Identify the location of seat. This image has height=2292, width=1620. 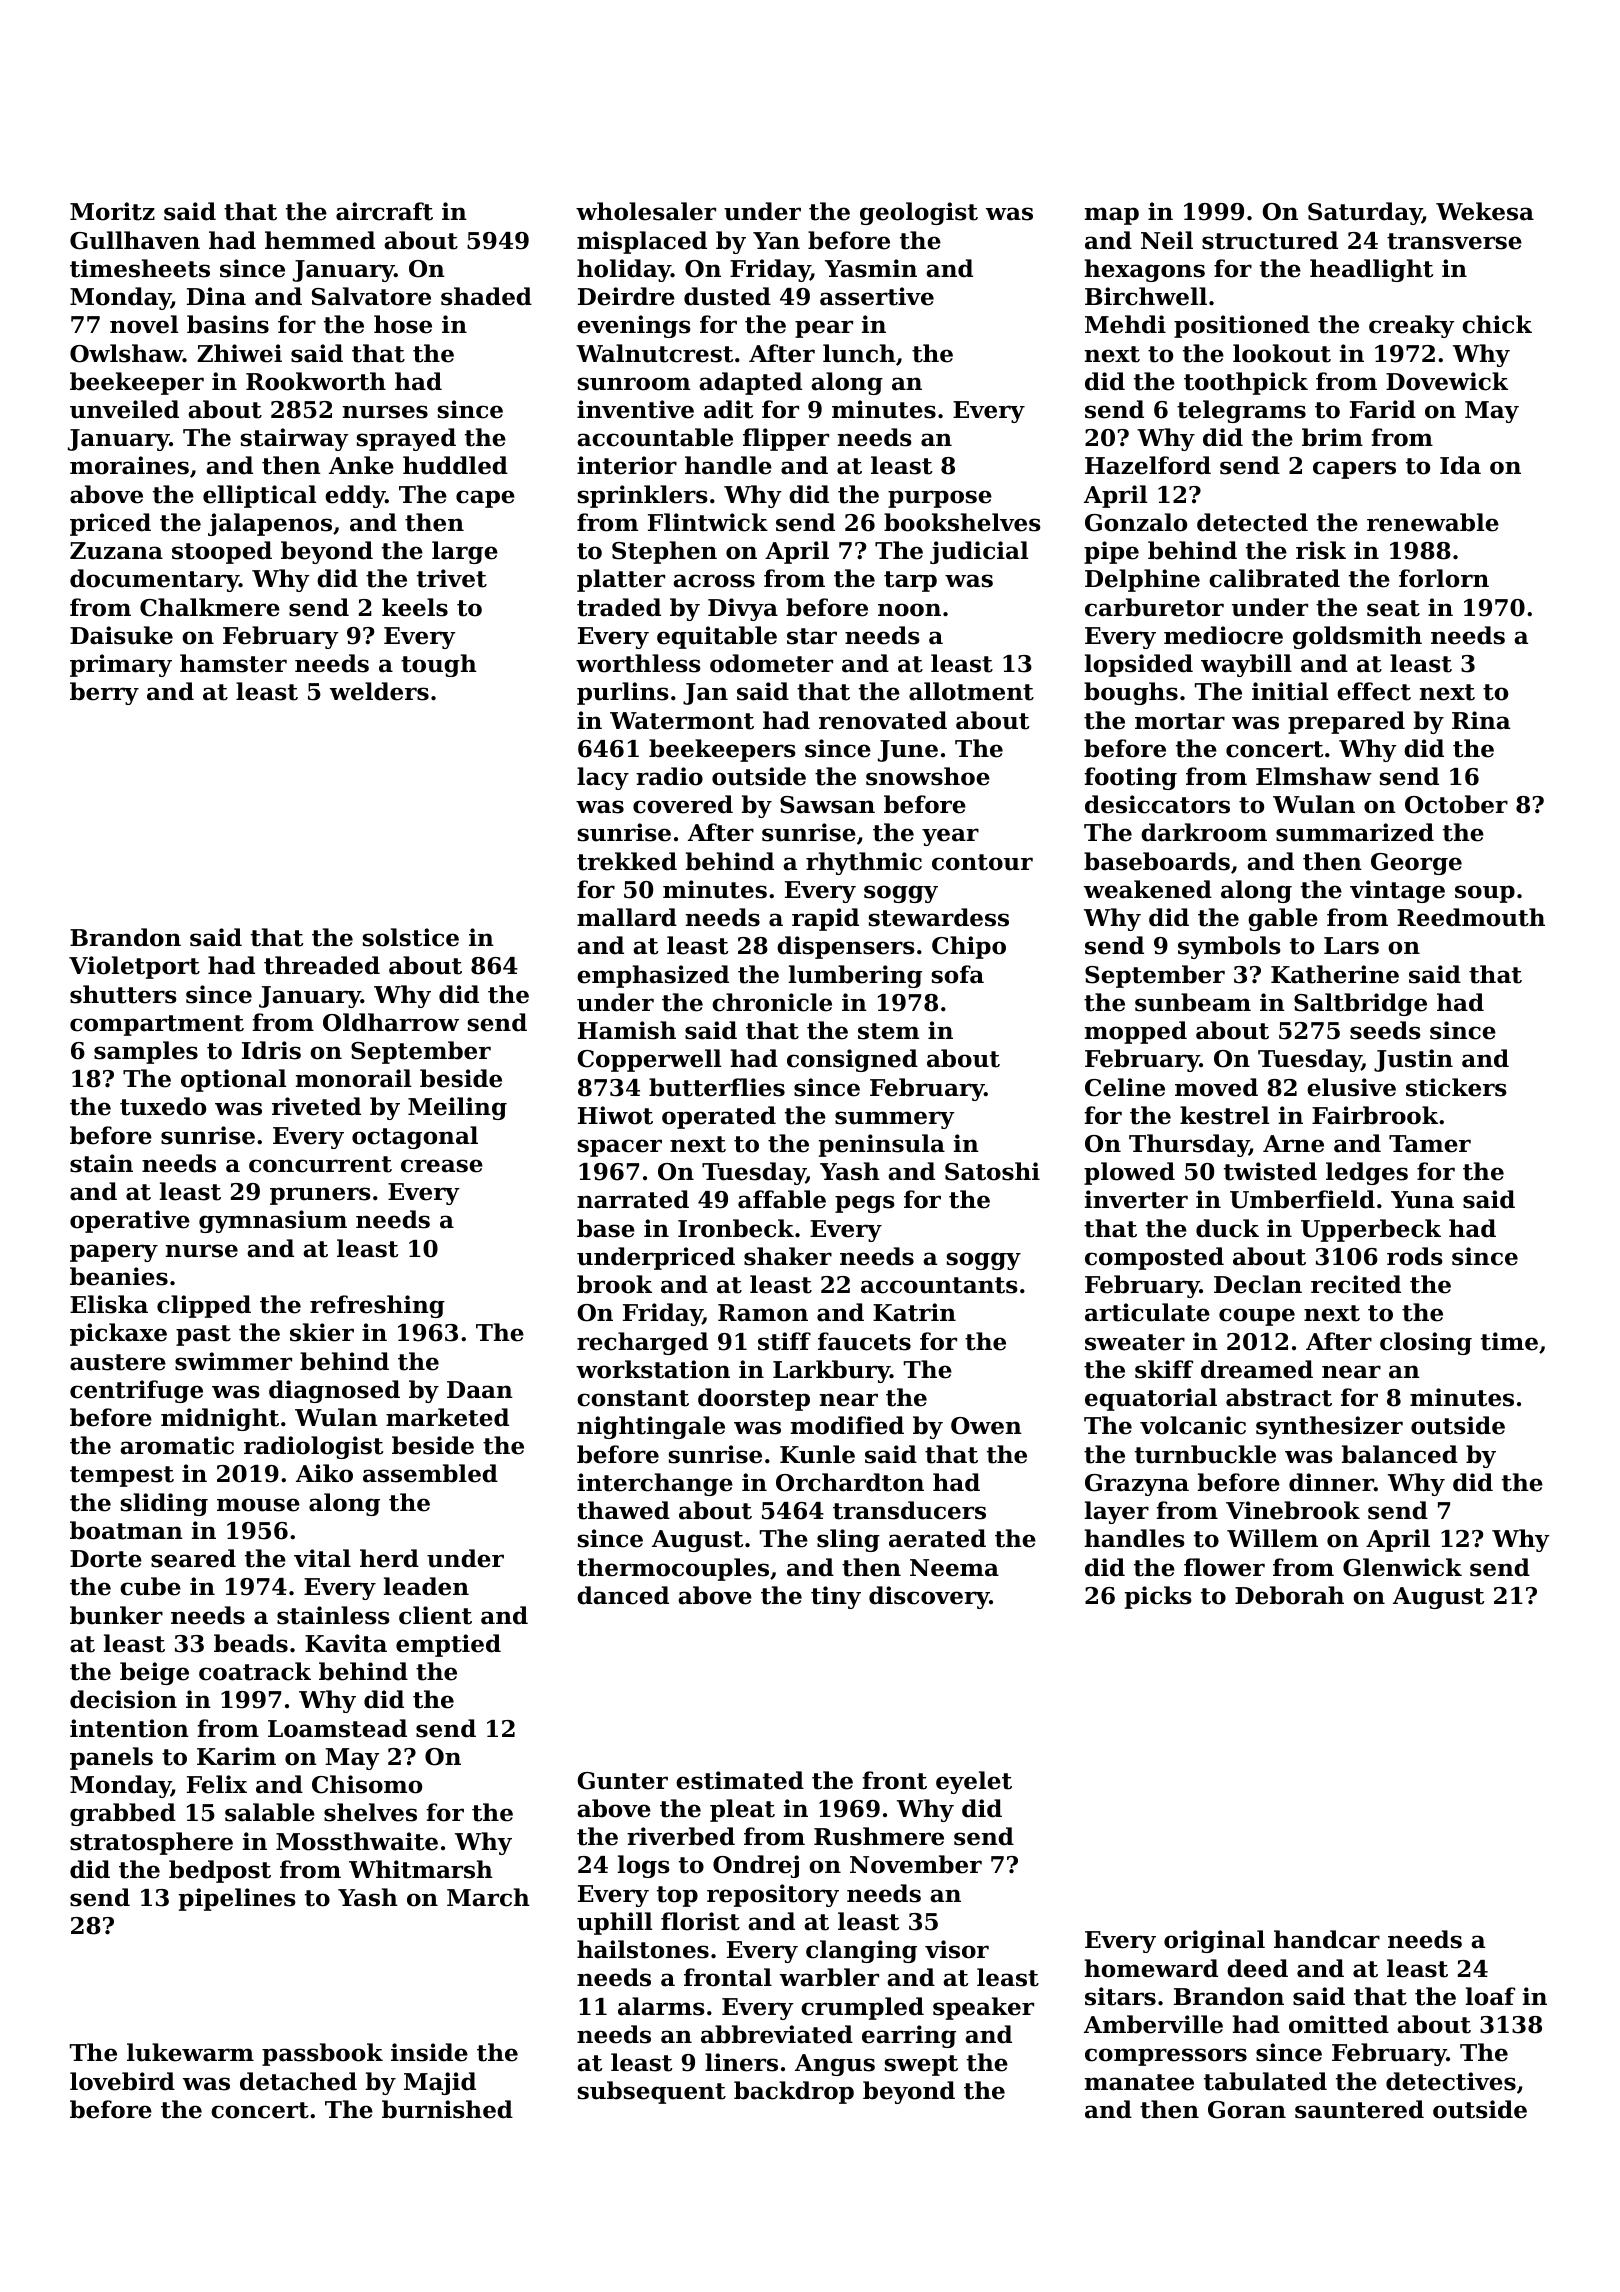
(1393, 608).
